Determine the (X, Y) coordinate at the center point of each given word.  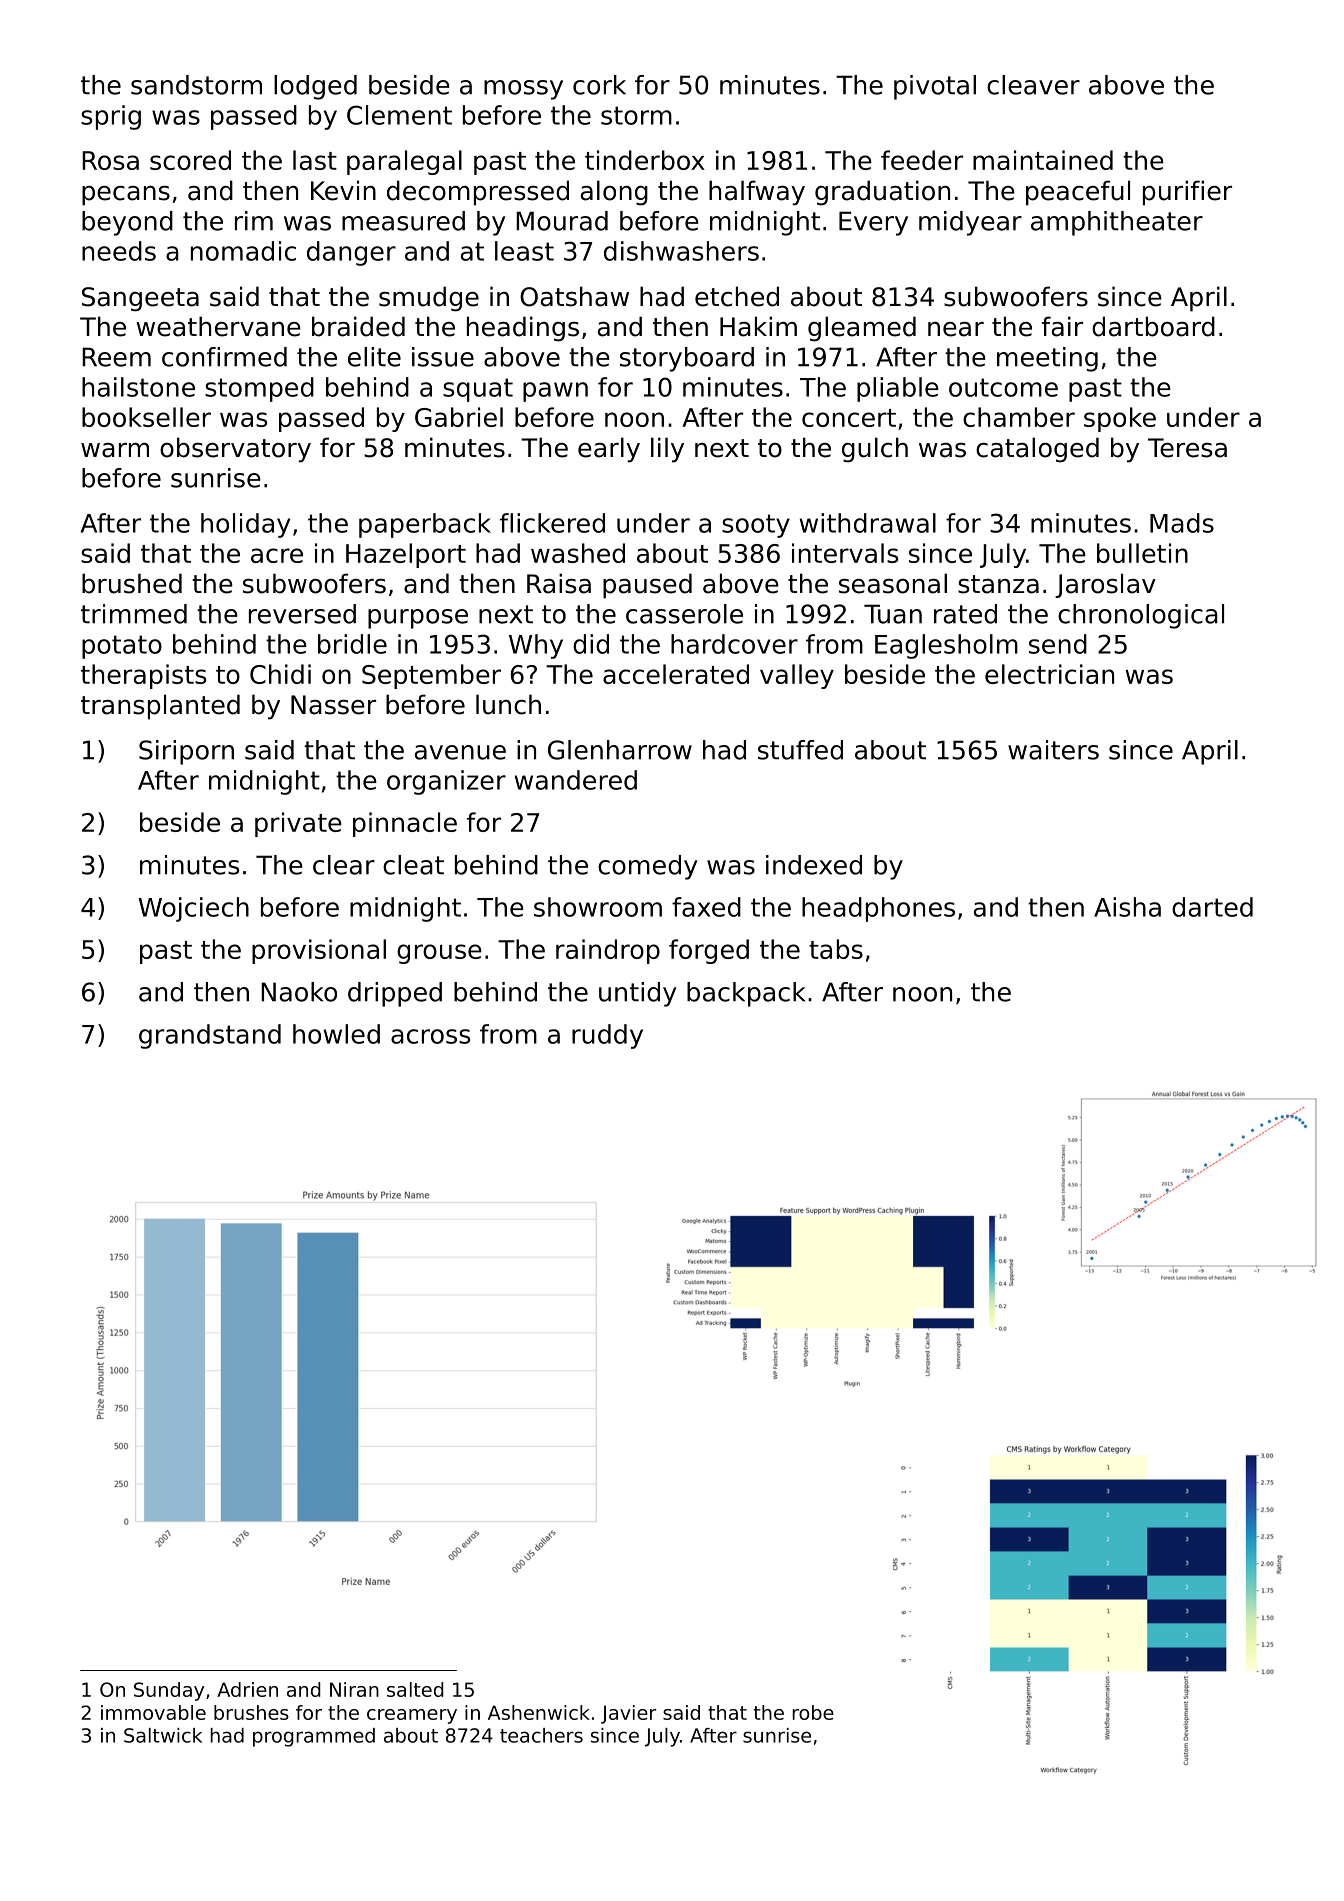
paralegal (404, 162)
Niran (354, 1689)
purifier (1187, 193)
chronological (1141, 616)
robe (813, 1712)
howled (336, 1034)
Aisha (1127, 907)
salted (415, 1689)
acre (277, 555)
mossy (523, 90)
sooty (756, 526)
